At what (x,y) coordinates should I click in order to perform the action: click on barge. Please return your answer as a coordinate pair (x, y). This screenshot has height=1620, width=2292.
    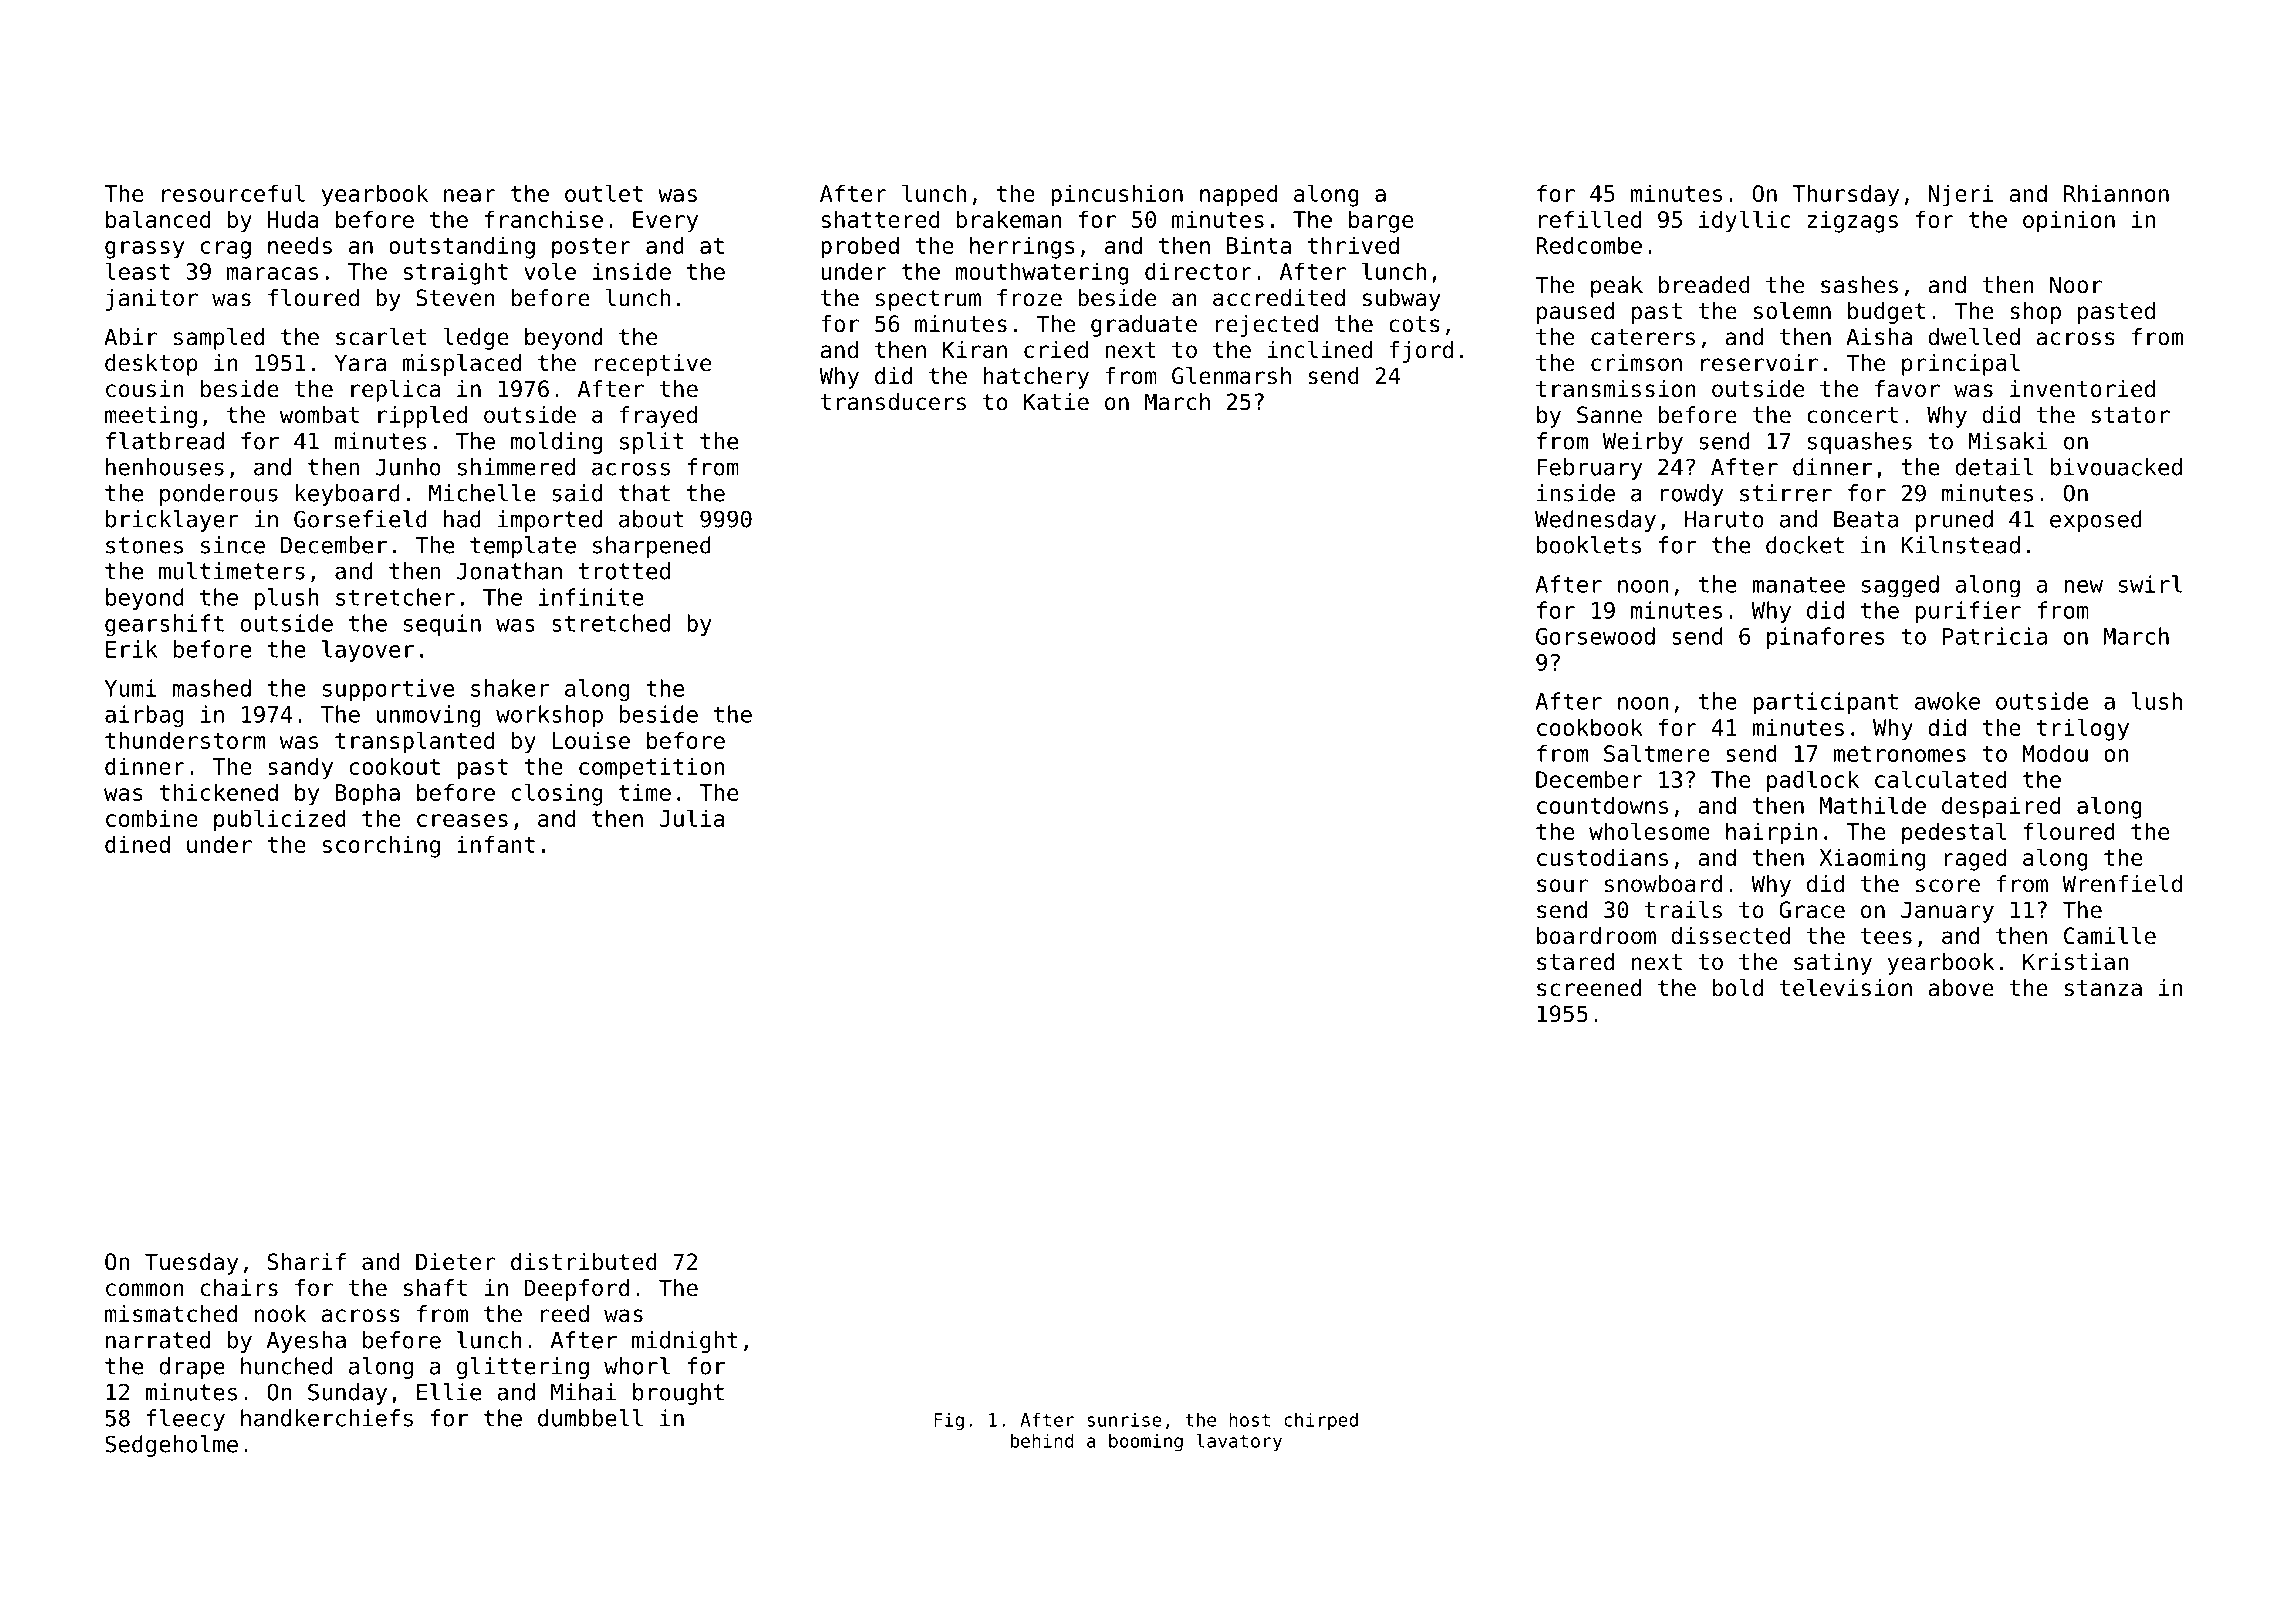
    Looking at the image, I should click on (1381, 221).
